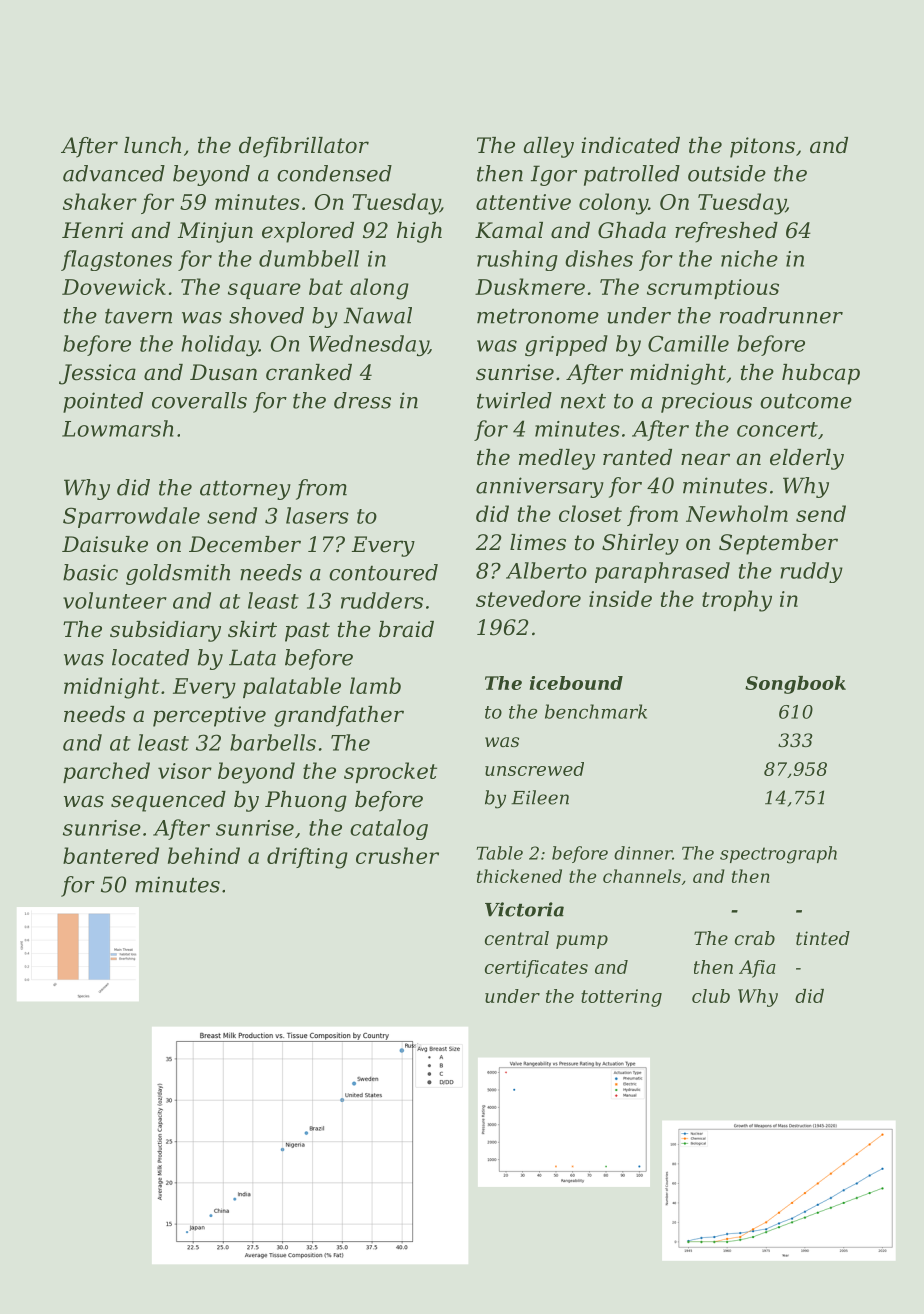 Image resolution: width=924 pixels, height=1314 pixels. What do you see at coordinates (105, 544) in the screenshot?
I see `Daisuke` at bounding box center [105, 544].
